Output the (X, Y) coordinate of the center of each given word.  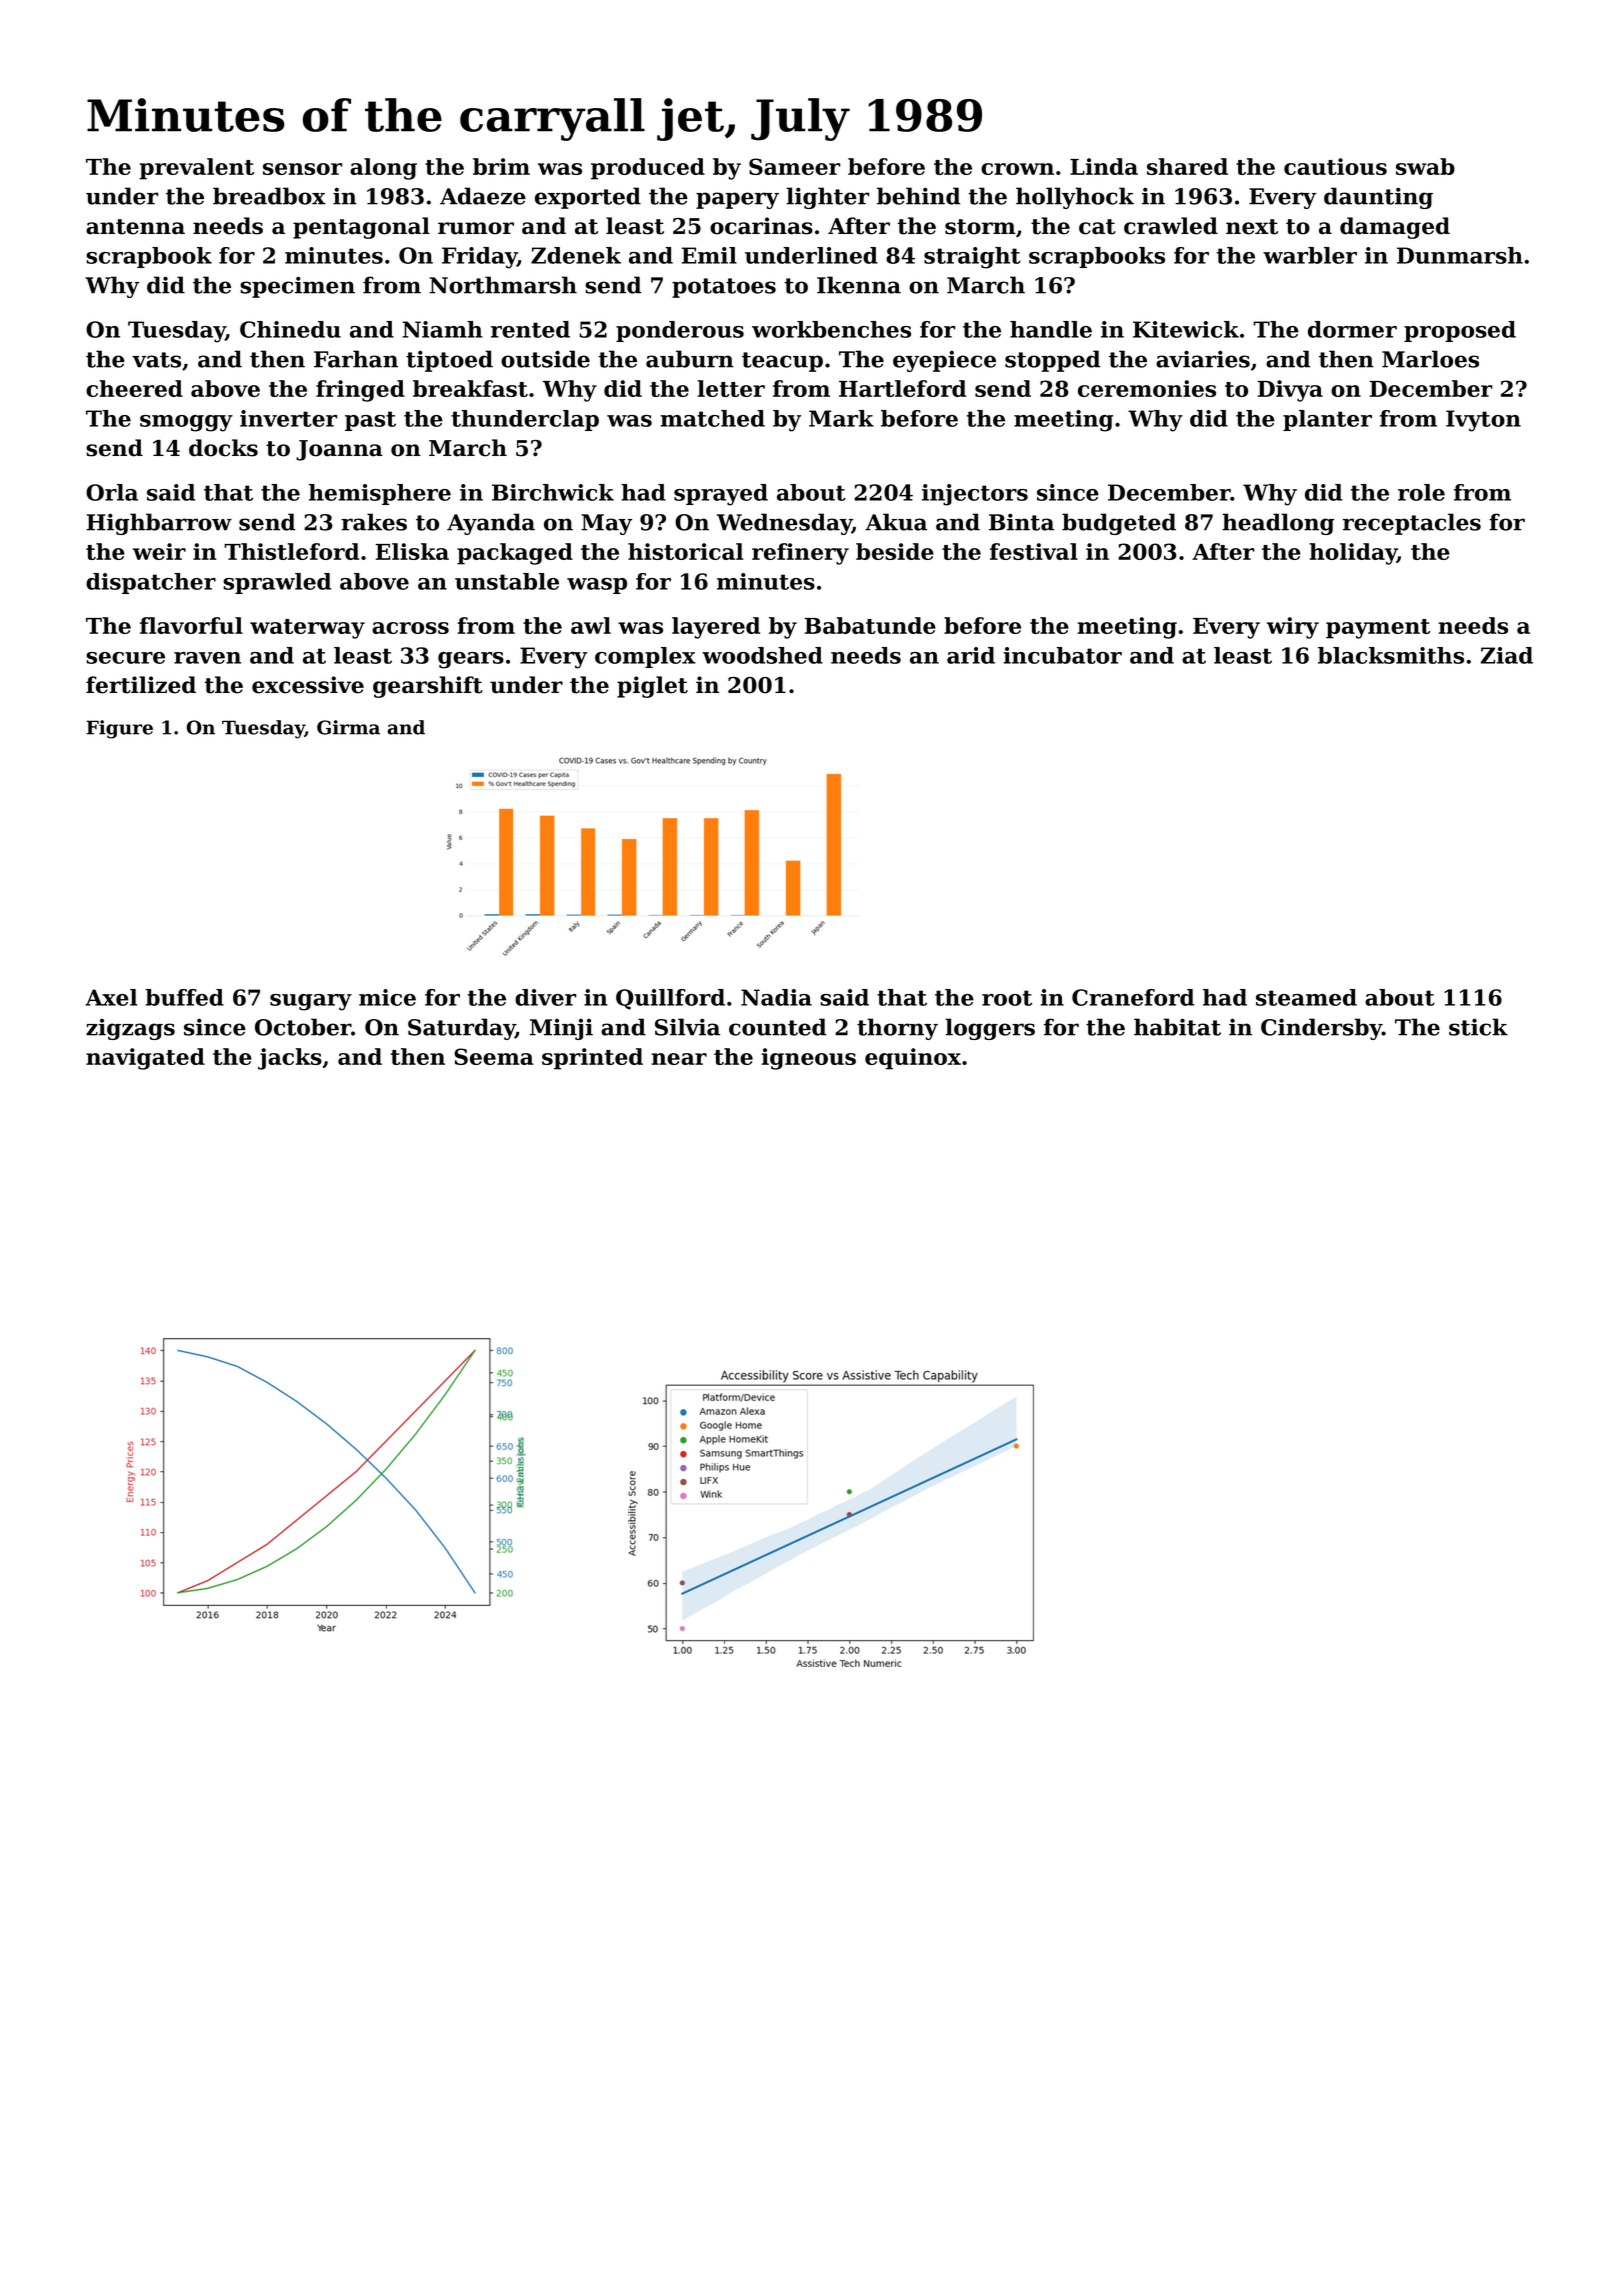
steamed (1306, 997)
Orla (112, 492)
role (1421, 492)
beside (895, 551)
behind (918, 196)
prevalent (196, 169)
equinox (913, 1059)
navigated (145, 1059)
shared (1187, 166)
